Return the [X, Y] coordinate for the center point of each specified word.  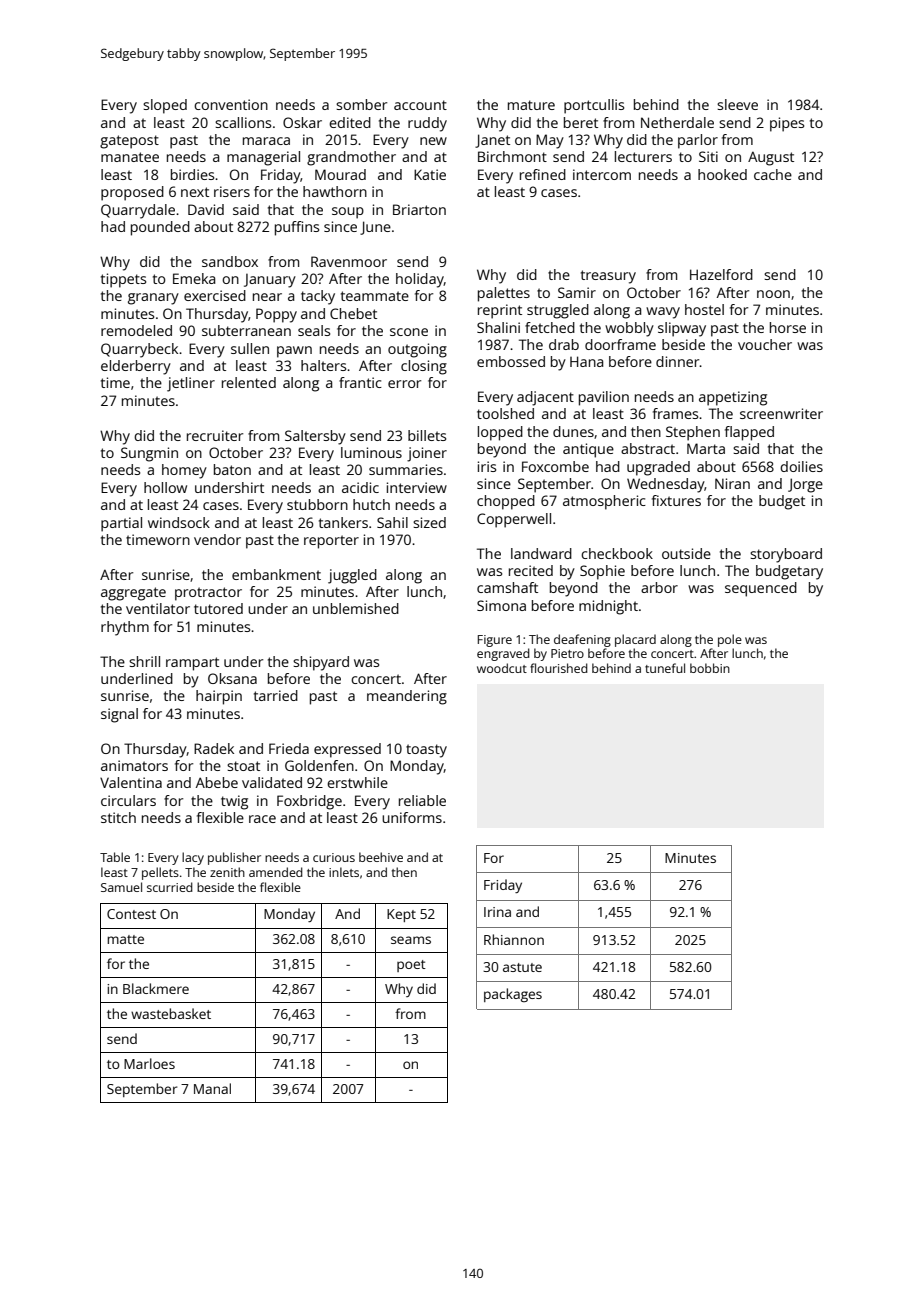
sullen [250, 348]
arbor [659, 587]
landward [541, 553]
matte [125, 939]
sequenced [761, 589]
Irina [497, 912]
